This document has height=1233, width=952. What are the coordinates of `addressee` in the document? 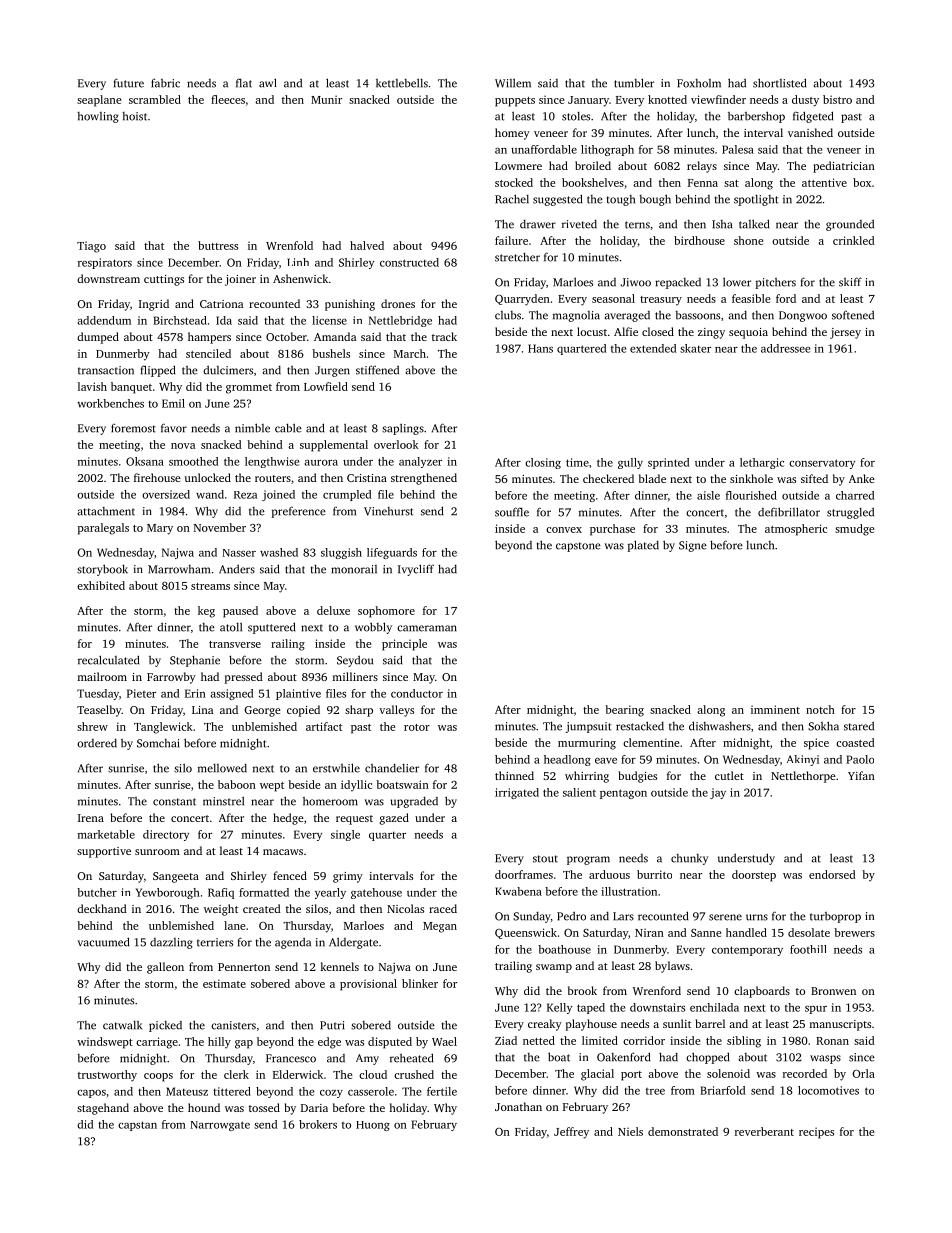 It's located at (785, 348).
